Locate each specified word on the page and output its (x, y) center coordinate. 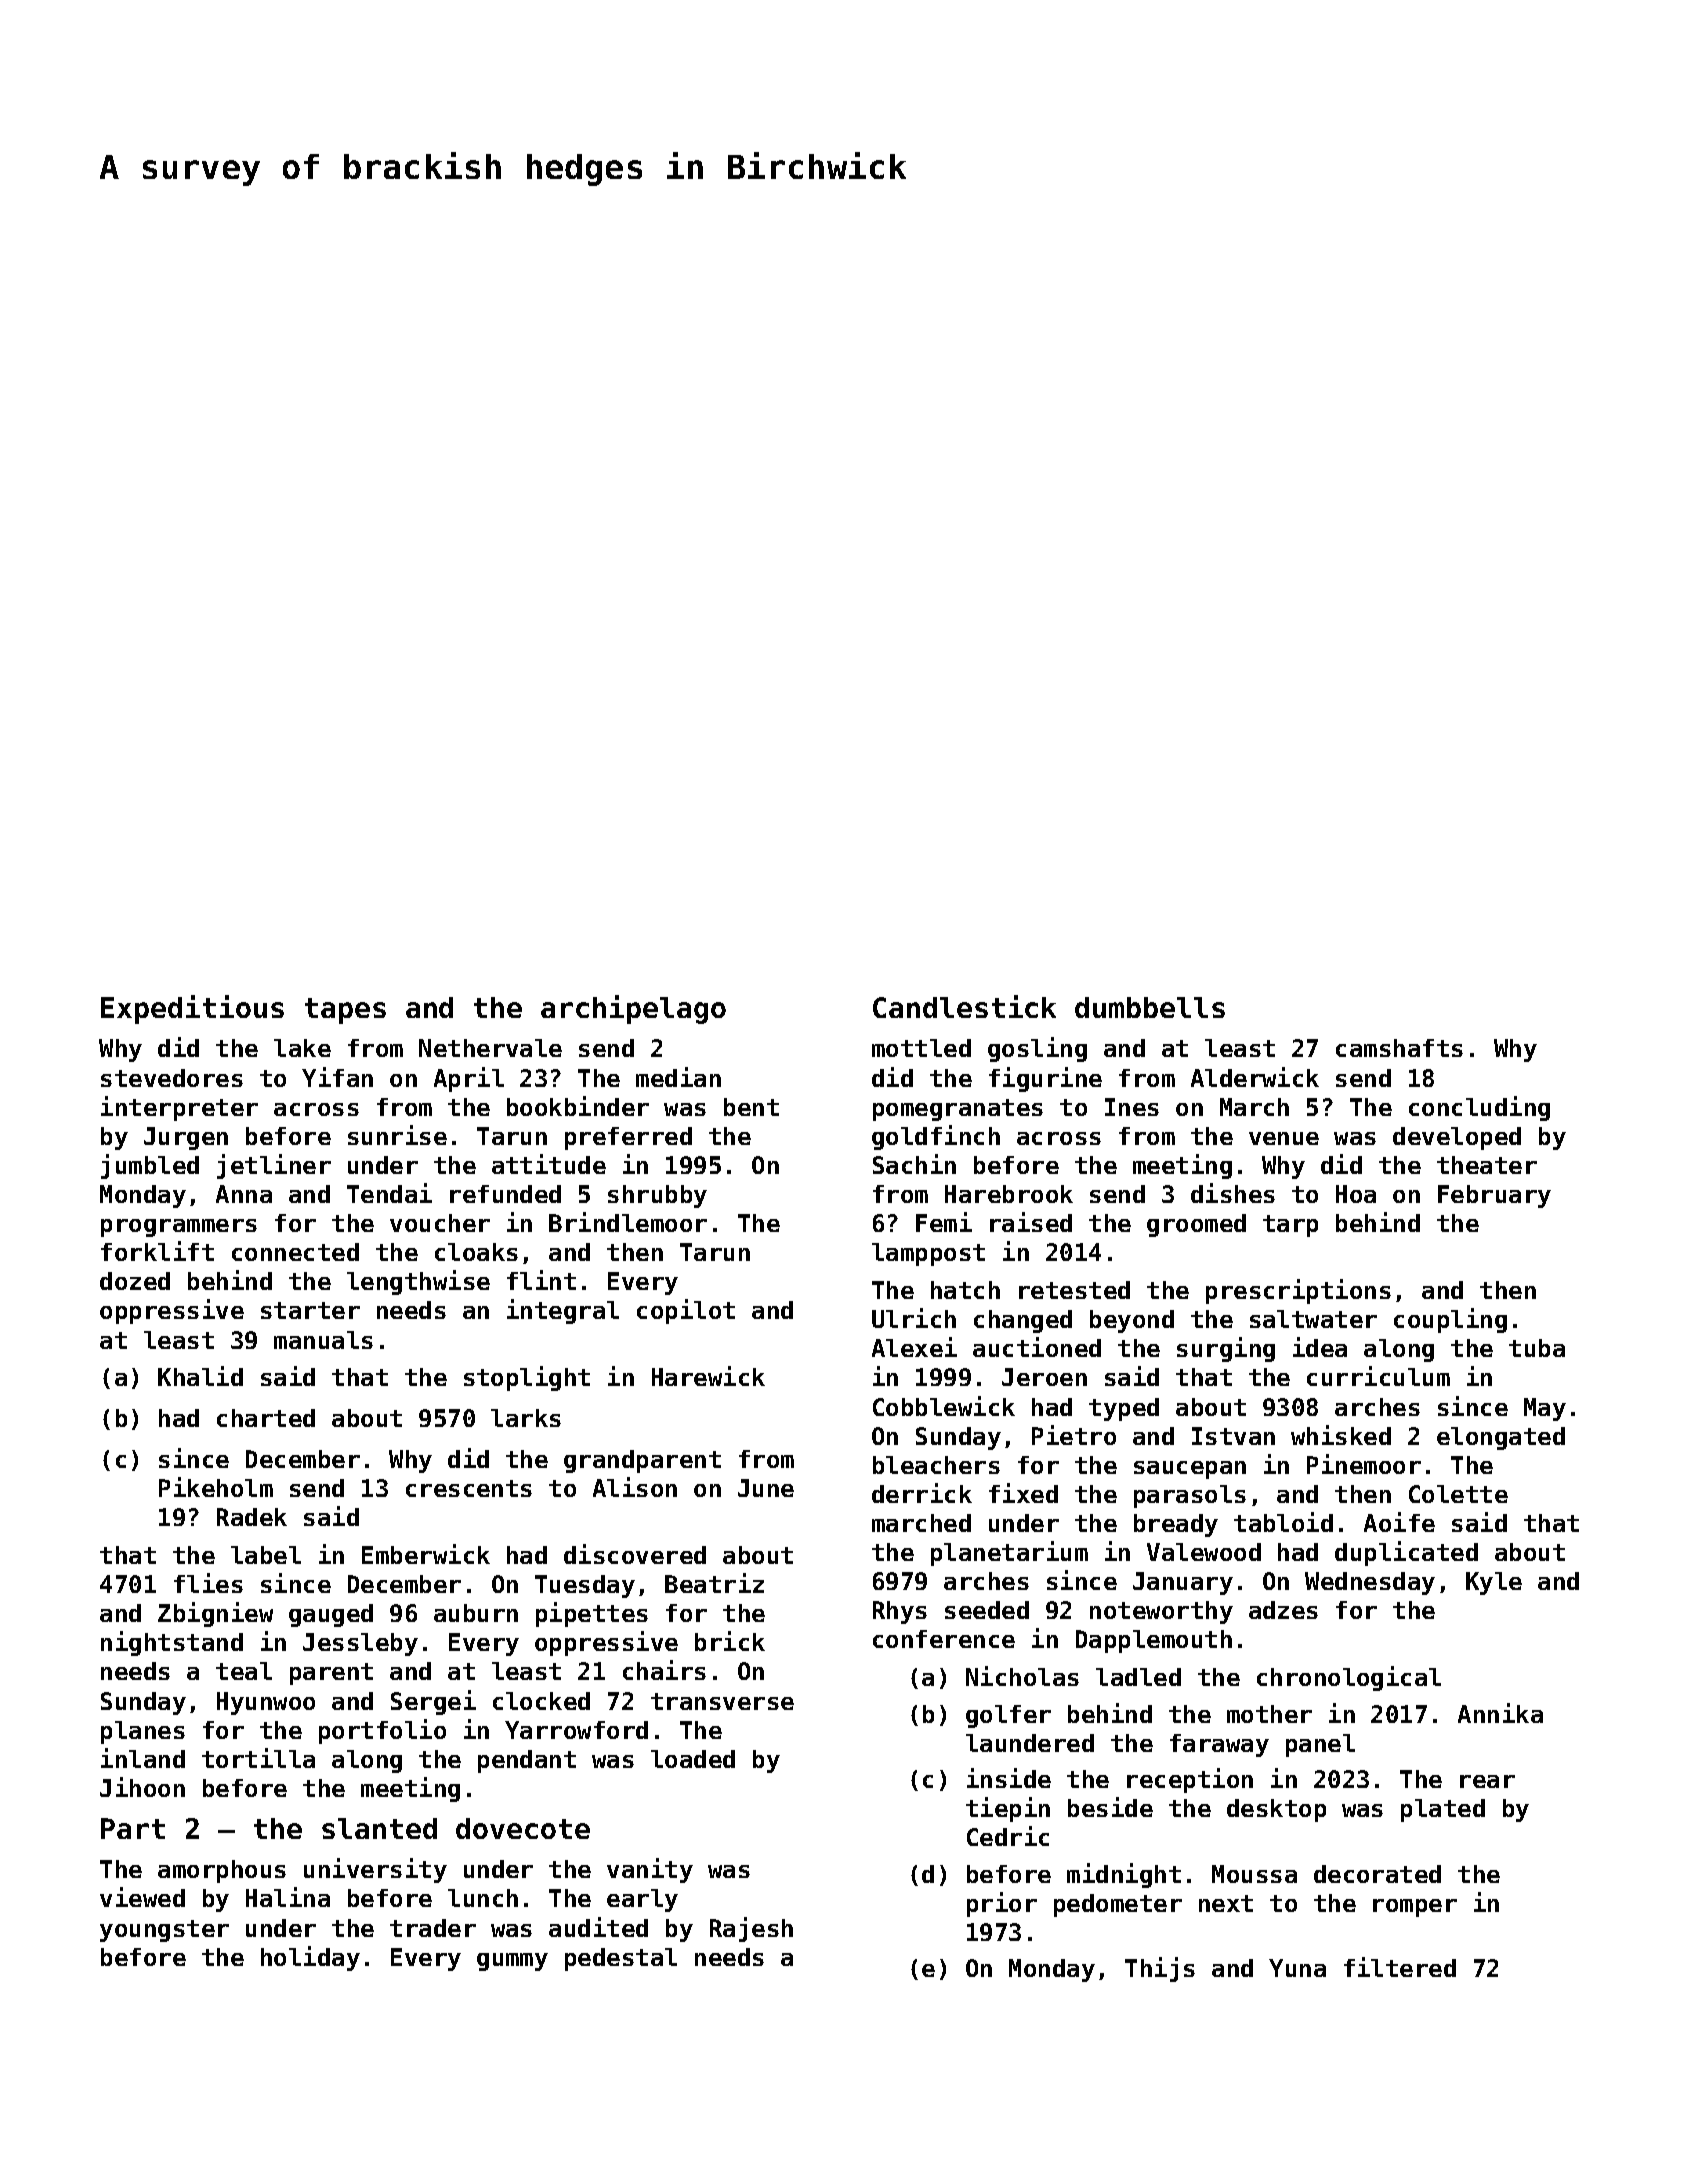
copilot (686, 1311)
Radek (252, 1517)
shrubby (657, 1196)
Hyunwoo (266, 1703)
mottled (921, 1048)
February (1494, 1196)
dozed (135, 1281)
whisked (1341, 1435)
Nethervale (490, 1048)
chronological (1349, 1678)
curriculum (1378, 1376)
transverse (722, 1701)
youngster (164, 1931)
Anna (244, 1194)
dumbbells (1150, 1007)
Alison (635, 1487)
